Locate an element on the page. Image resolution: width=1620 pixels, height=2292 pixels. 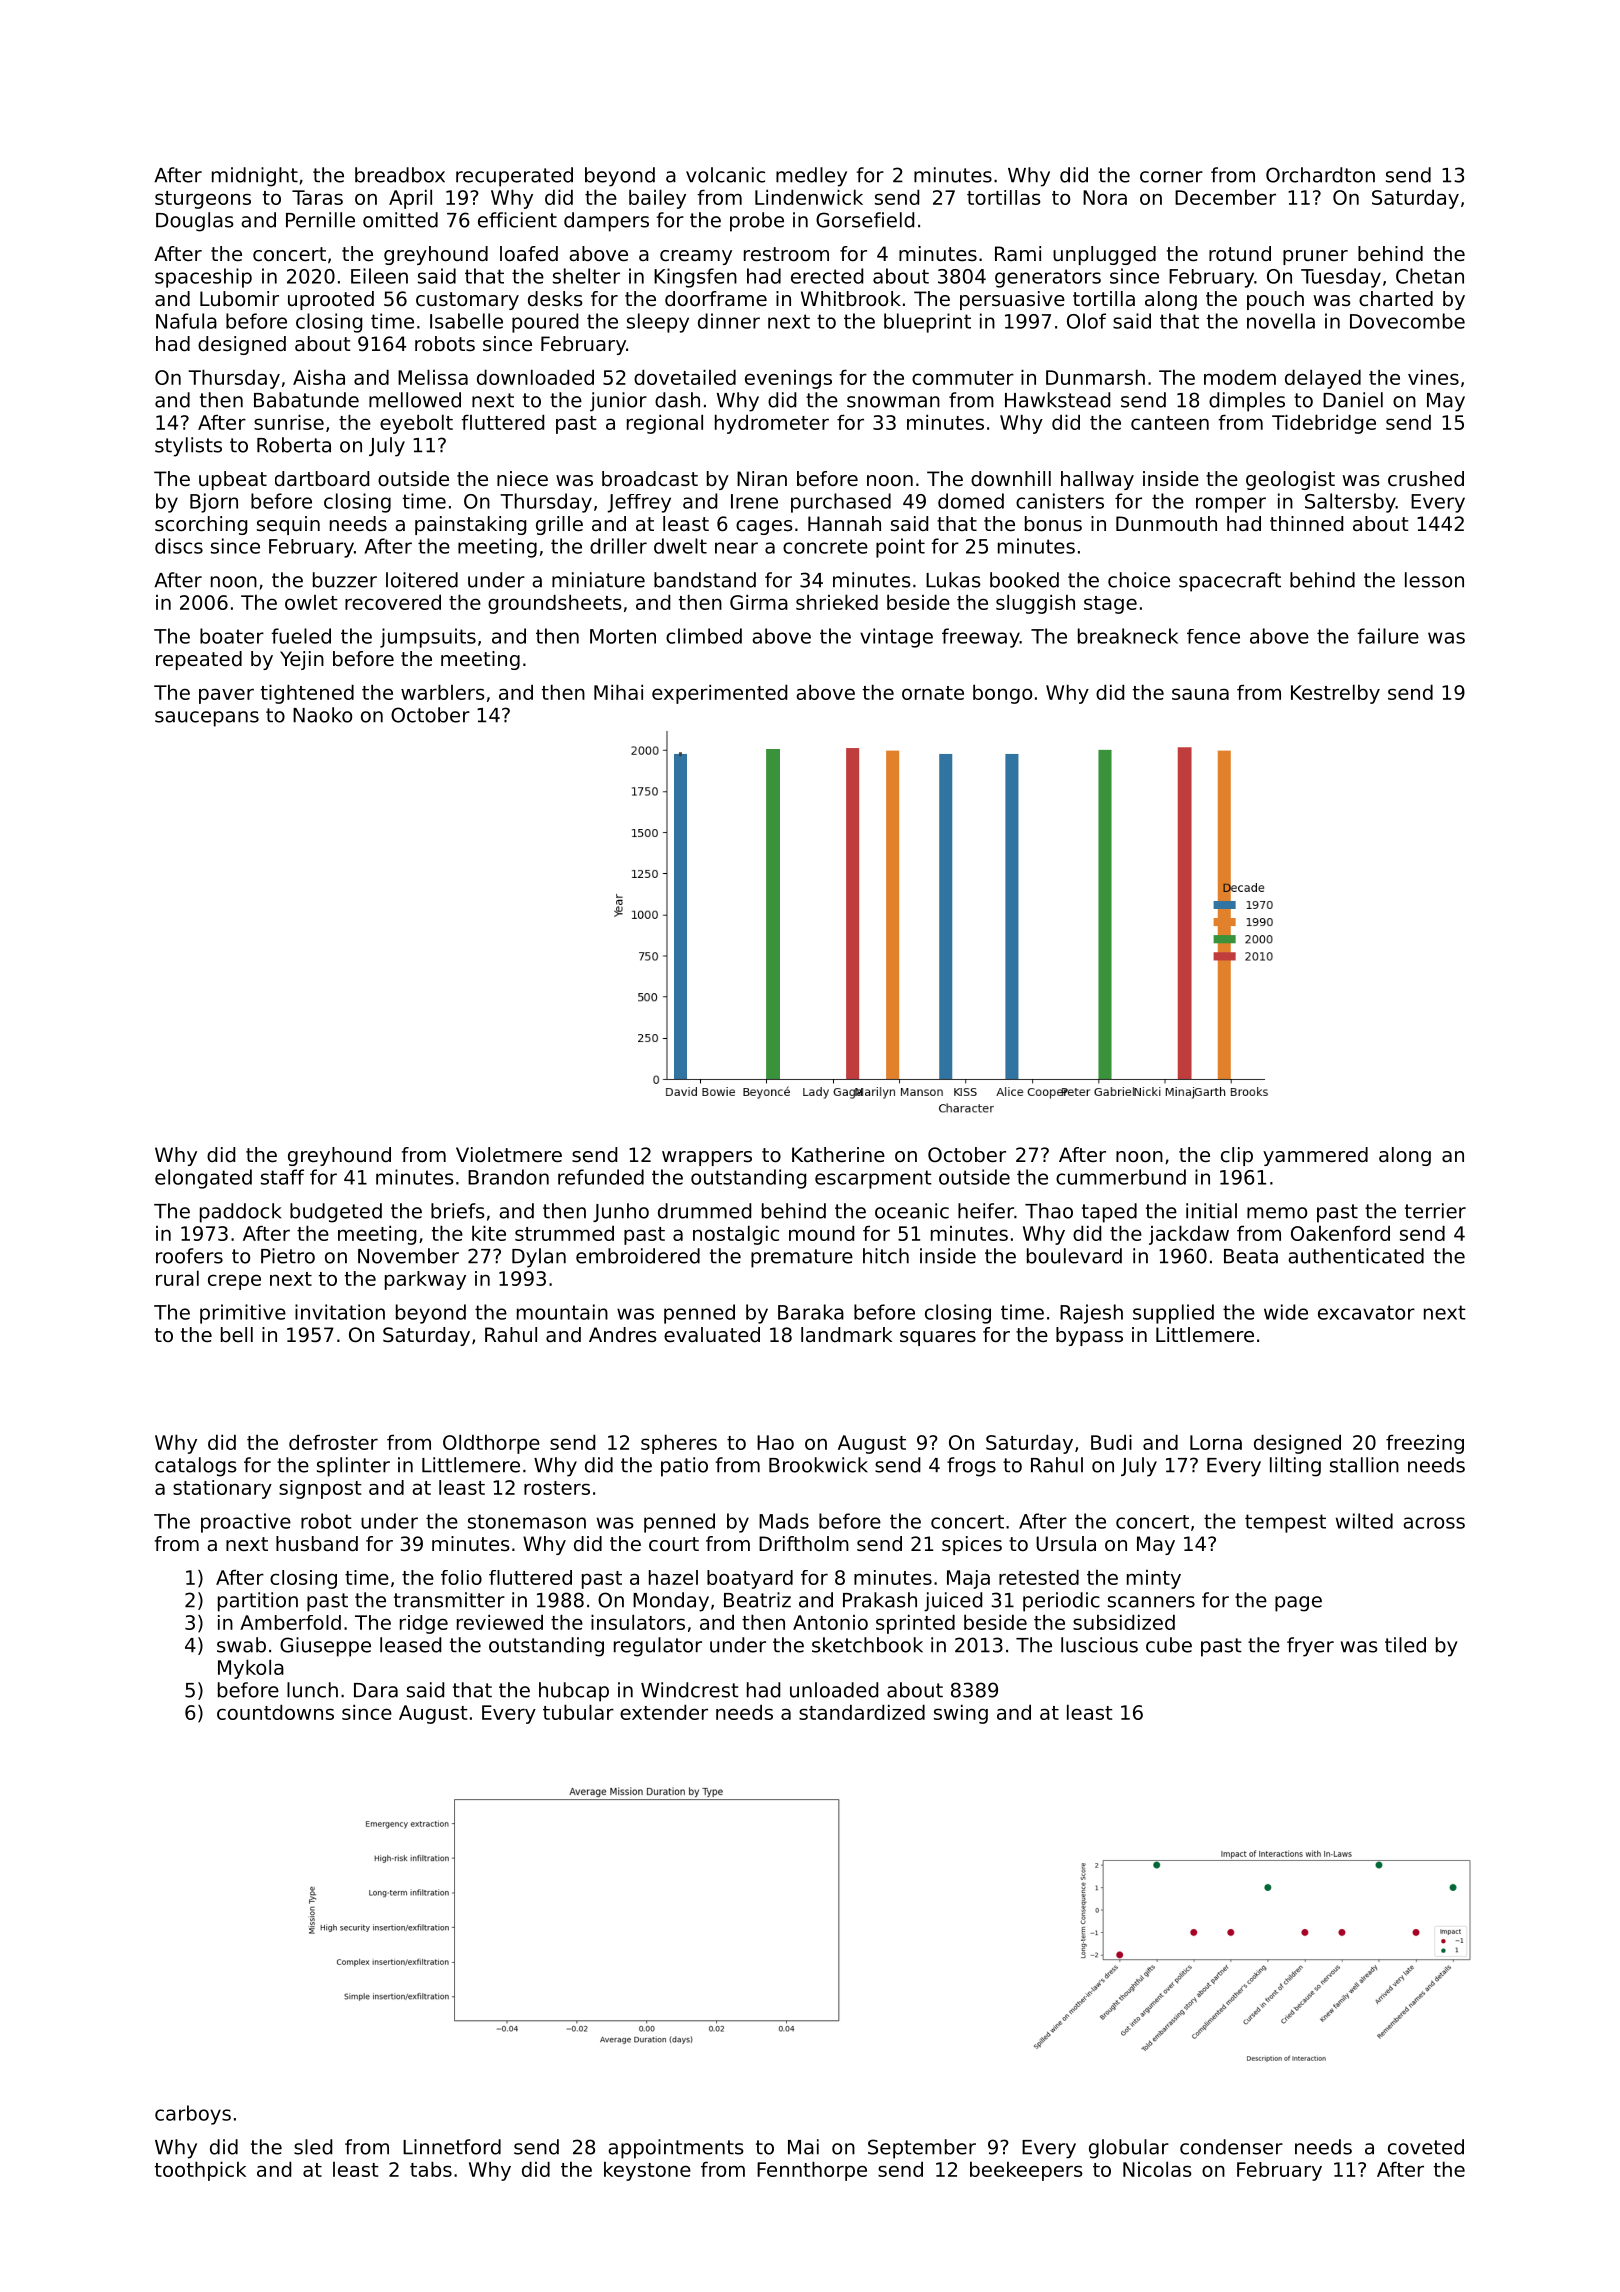
sauna is located at coordinates (1200, 694).
